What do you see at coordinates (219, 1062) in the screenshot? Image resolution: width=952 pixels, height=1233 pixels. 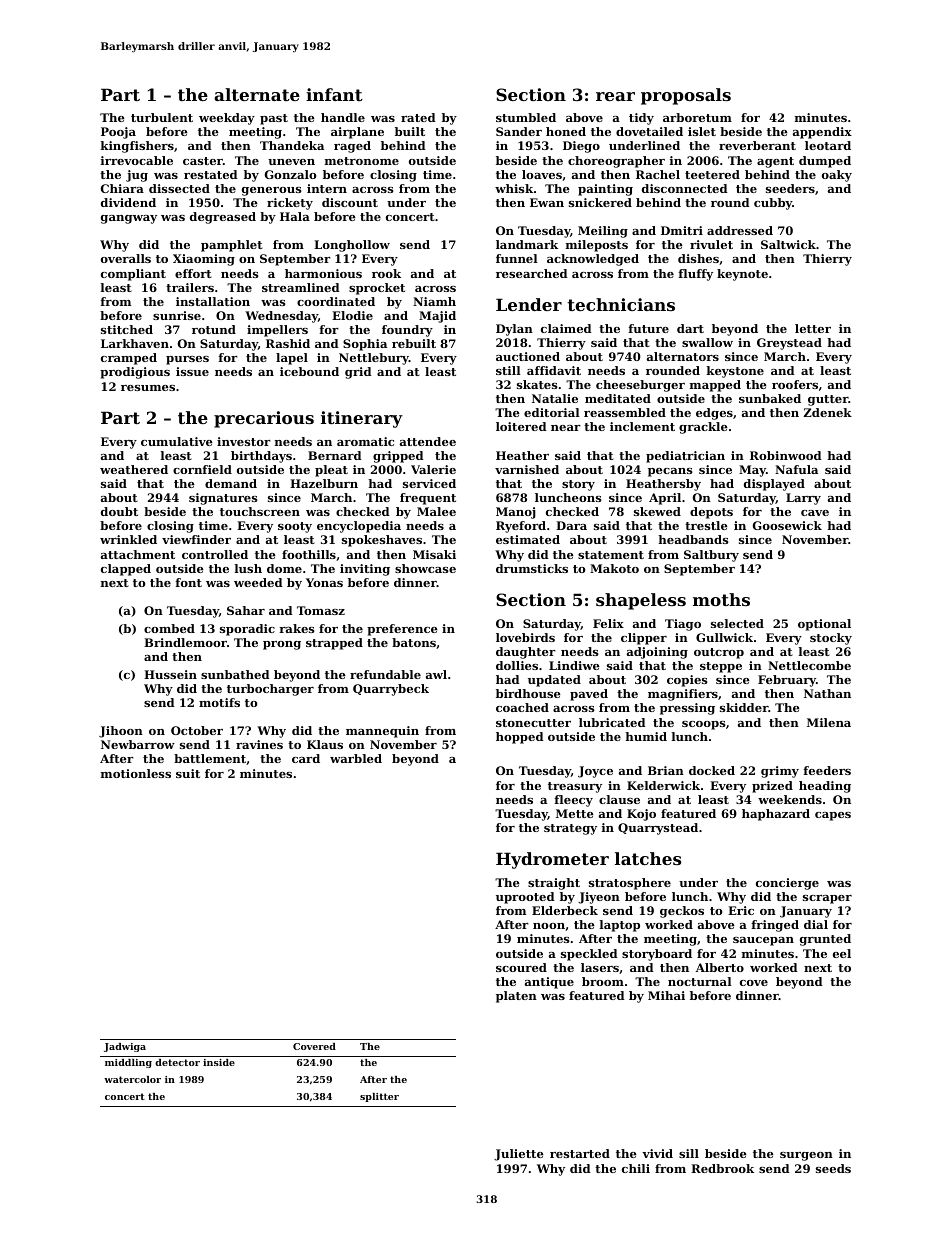 I see `inside` at bounding box center [219, 1062].
